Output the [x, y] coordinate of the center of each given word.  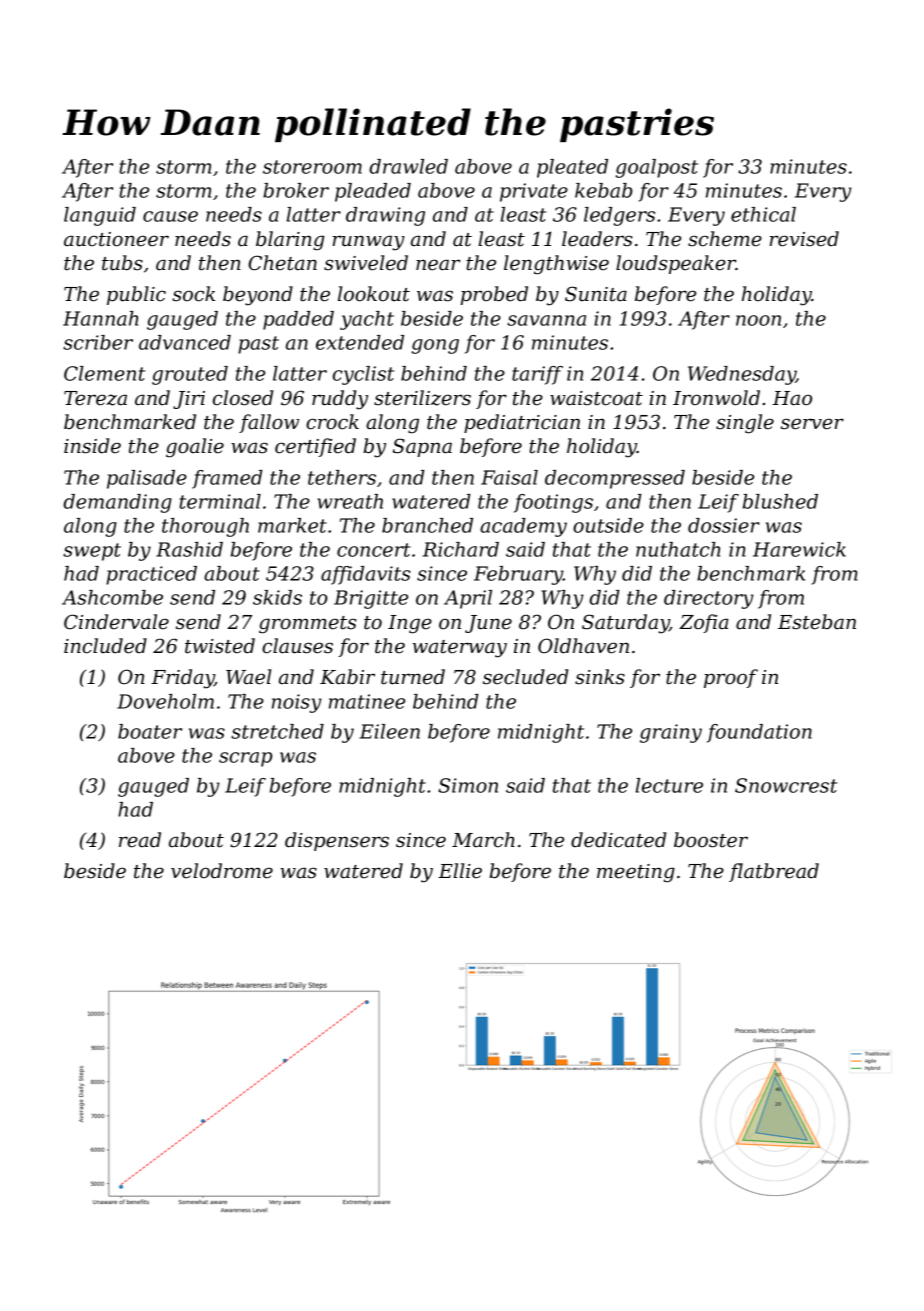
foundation [759, 733]
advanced [185, 342]
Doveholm [165, 701]
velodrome [222, 871]
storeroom [312, 167]
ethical [763, 214]
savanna [546, 320]
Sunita [596, 294]
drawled [408, 166]
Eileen [389, 731]
